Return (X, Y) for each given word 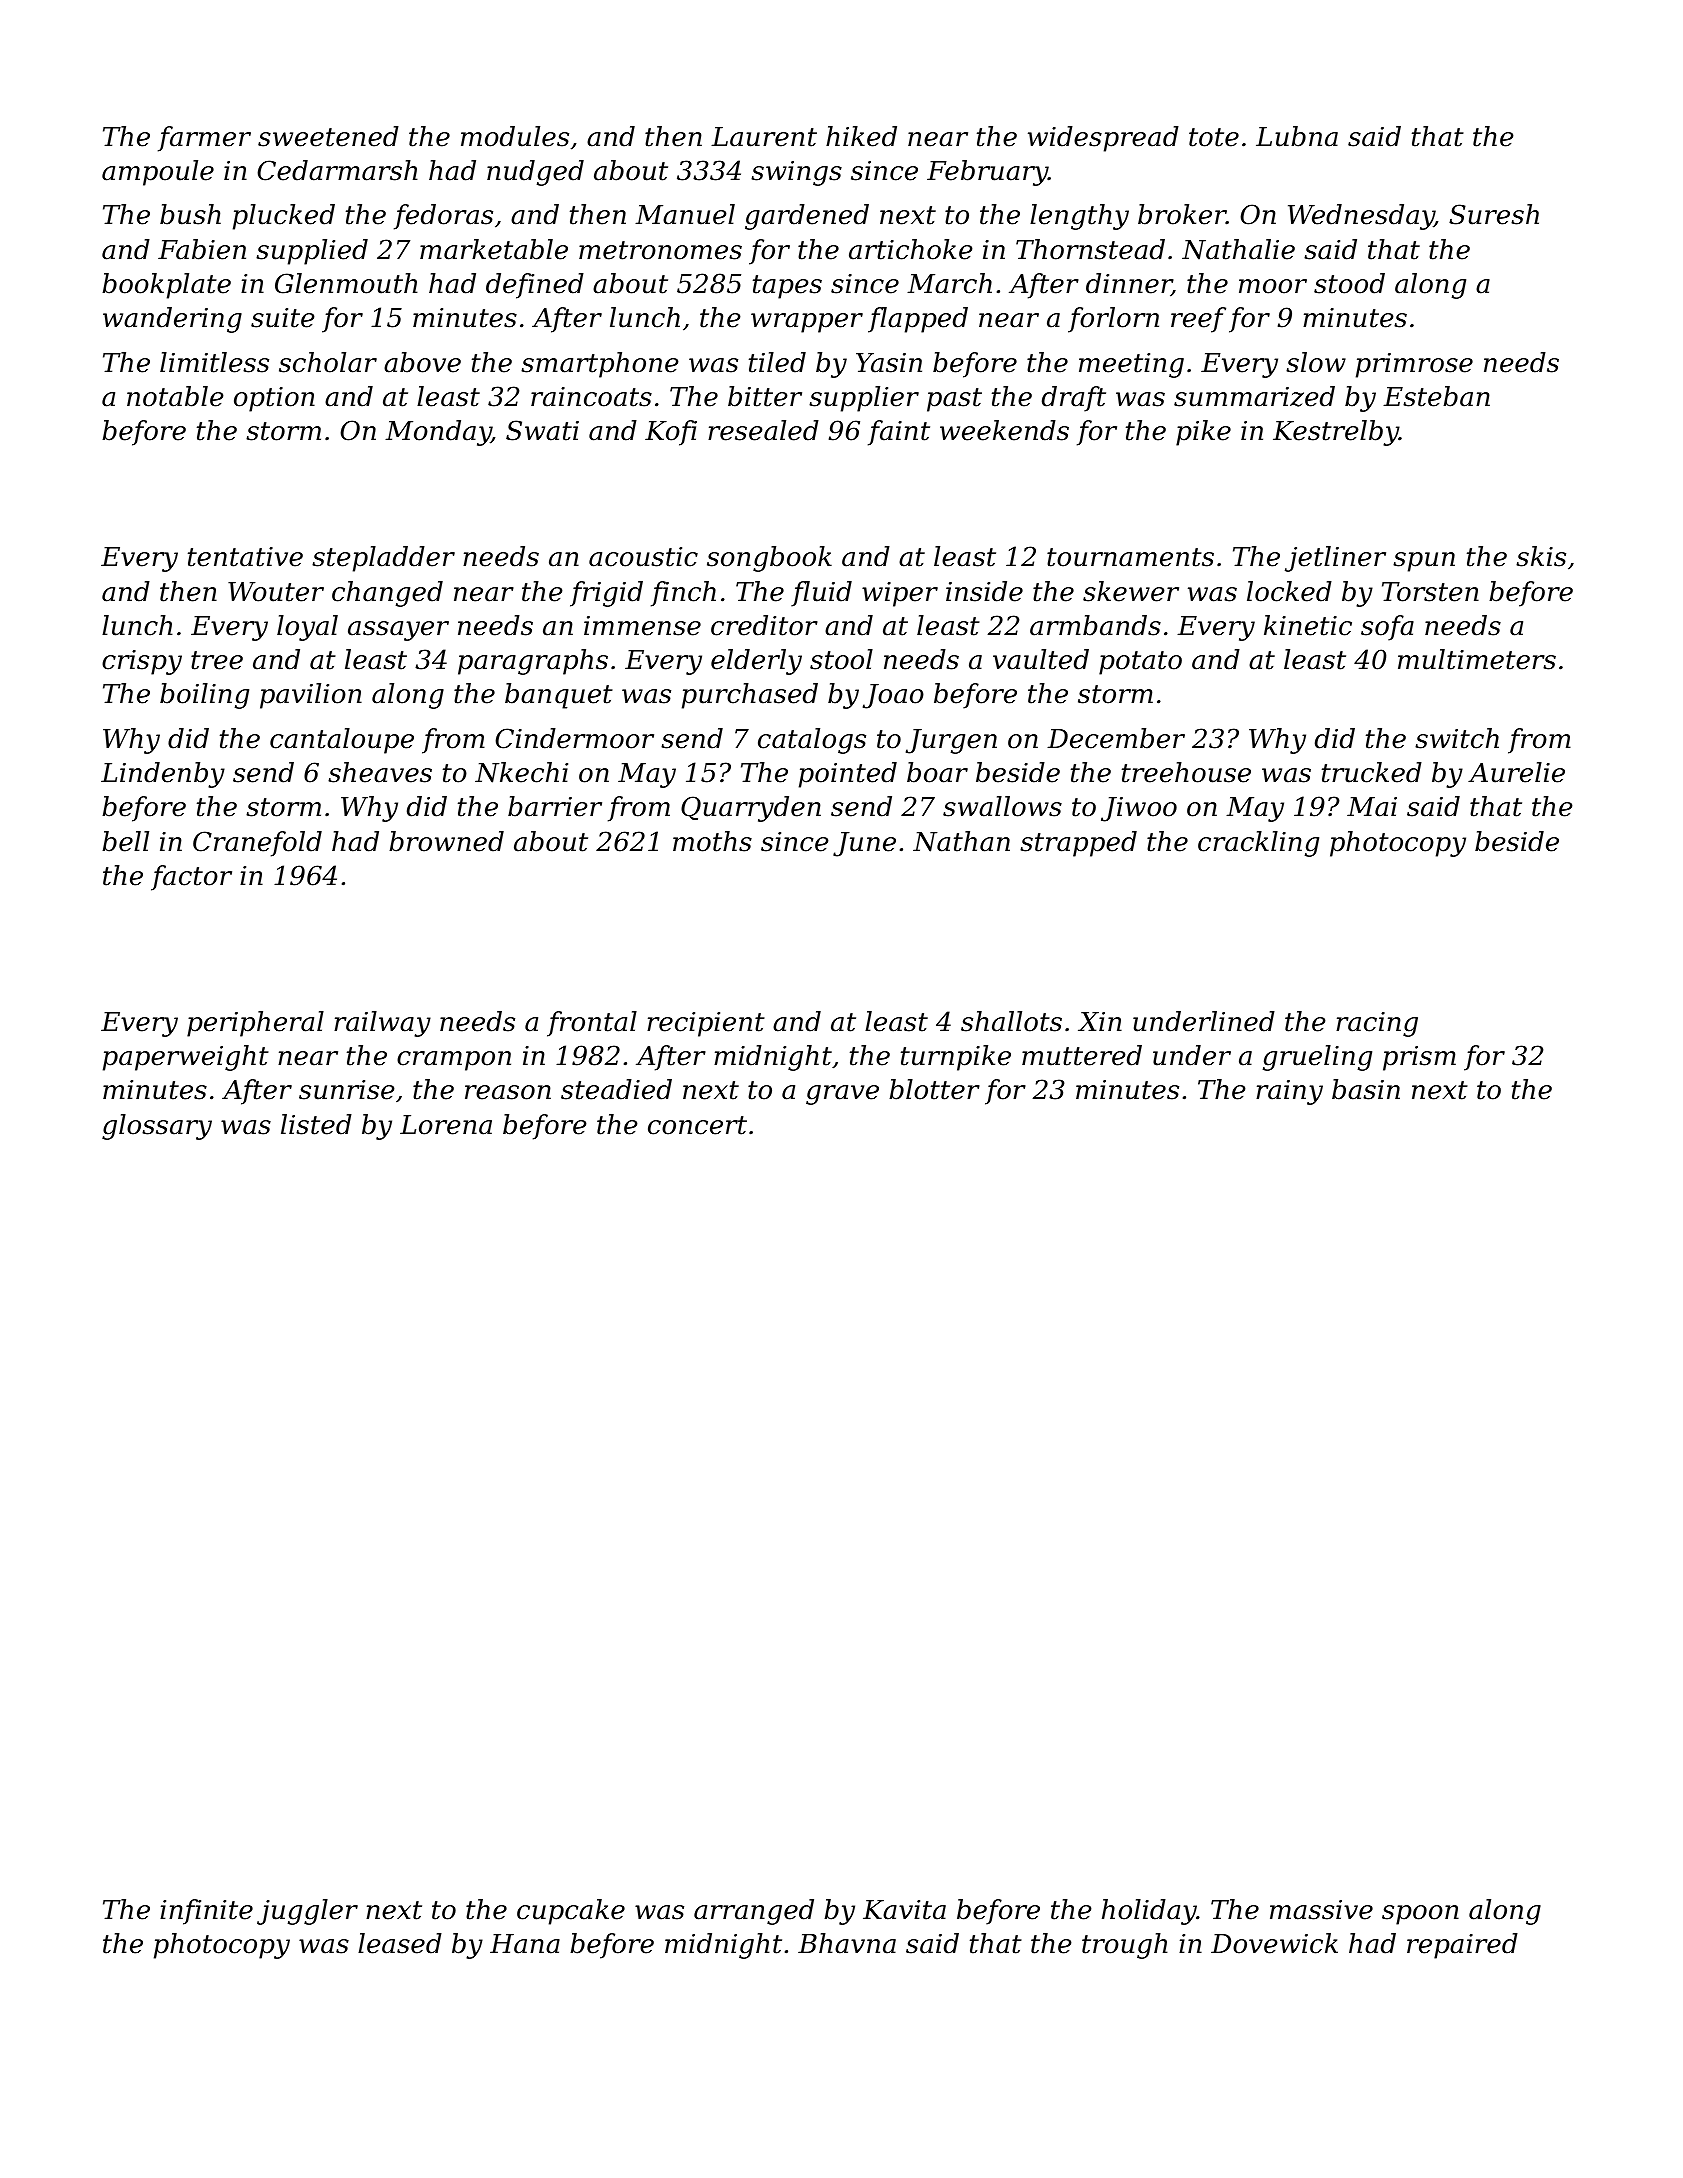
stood (1349, 283)
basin (1366, 1089)
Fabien (202, 249)
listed (316, 1124)
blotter (934, 1089)
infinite (206, 1912)
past (954, 400)
